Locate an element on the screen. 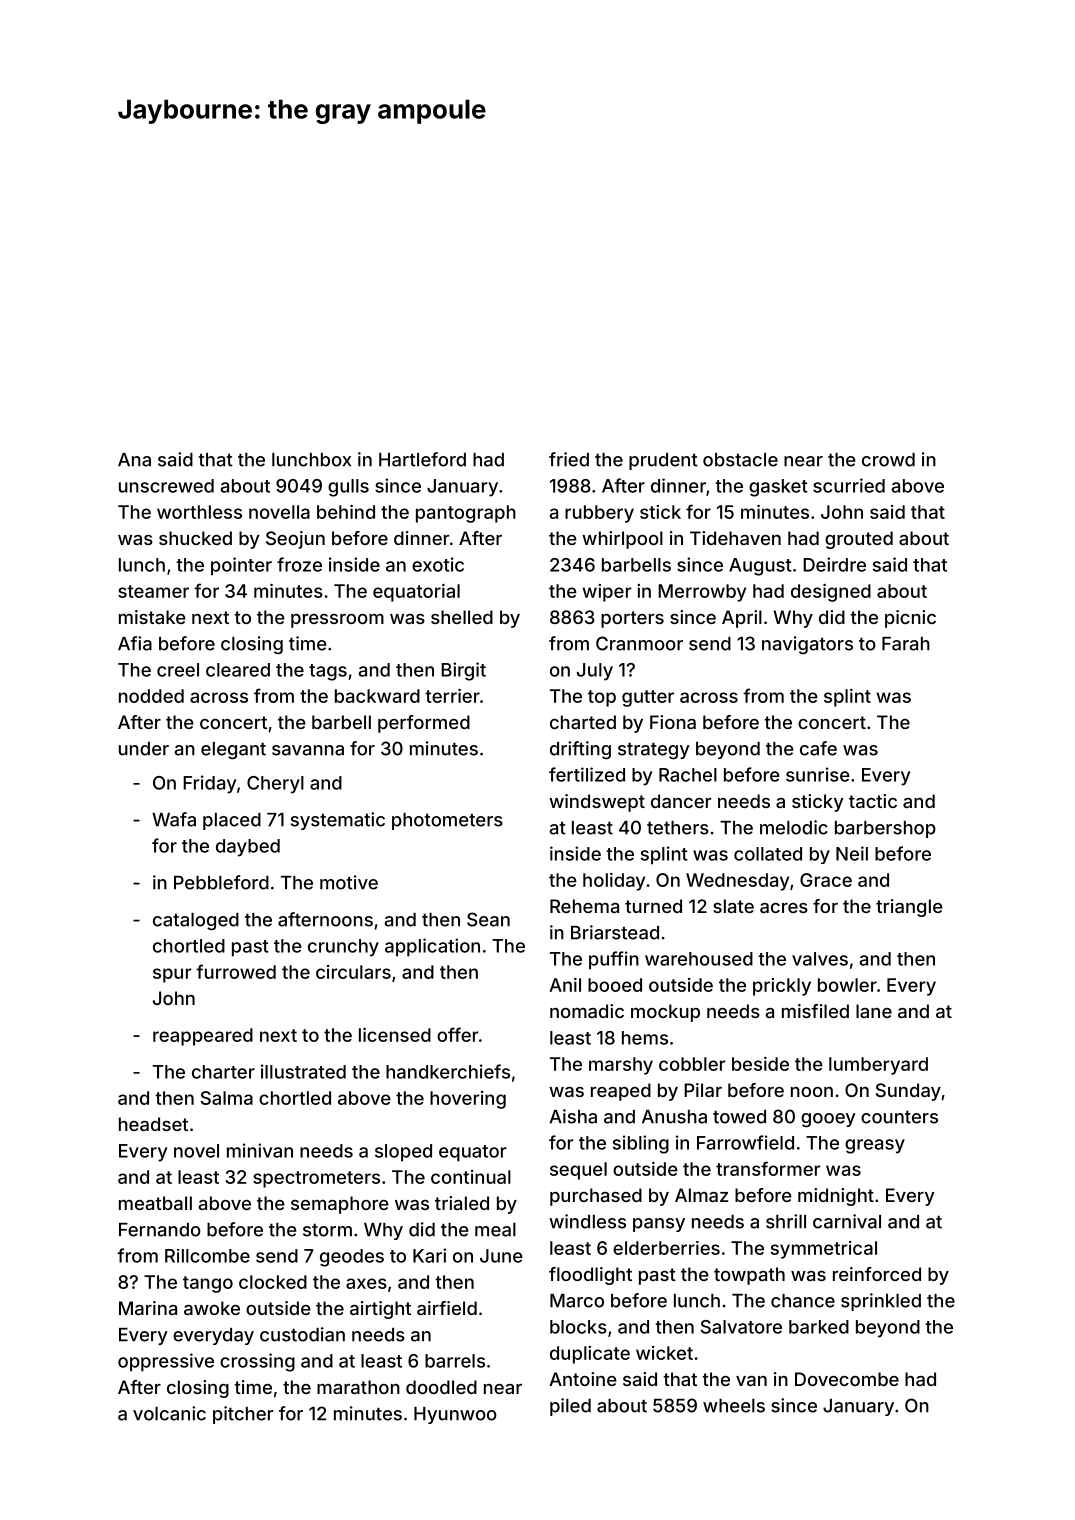 The height and width of the screenshot is (1520, 1075). crowd is located at coordinates (888, 460).
